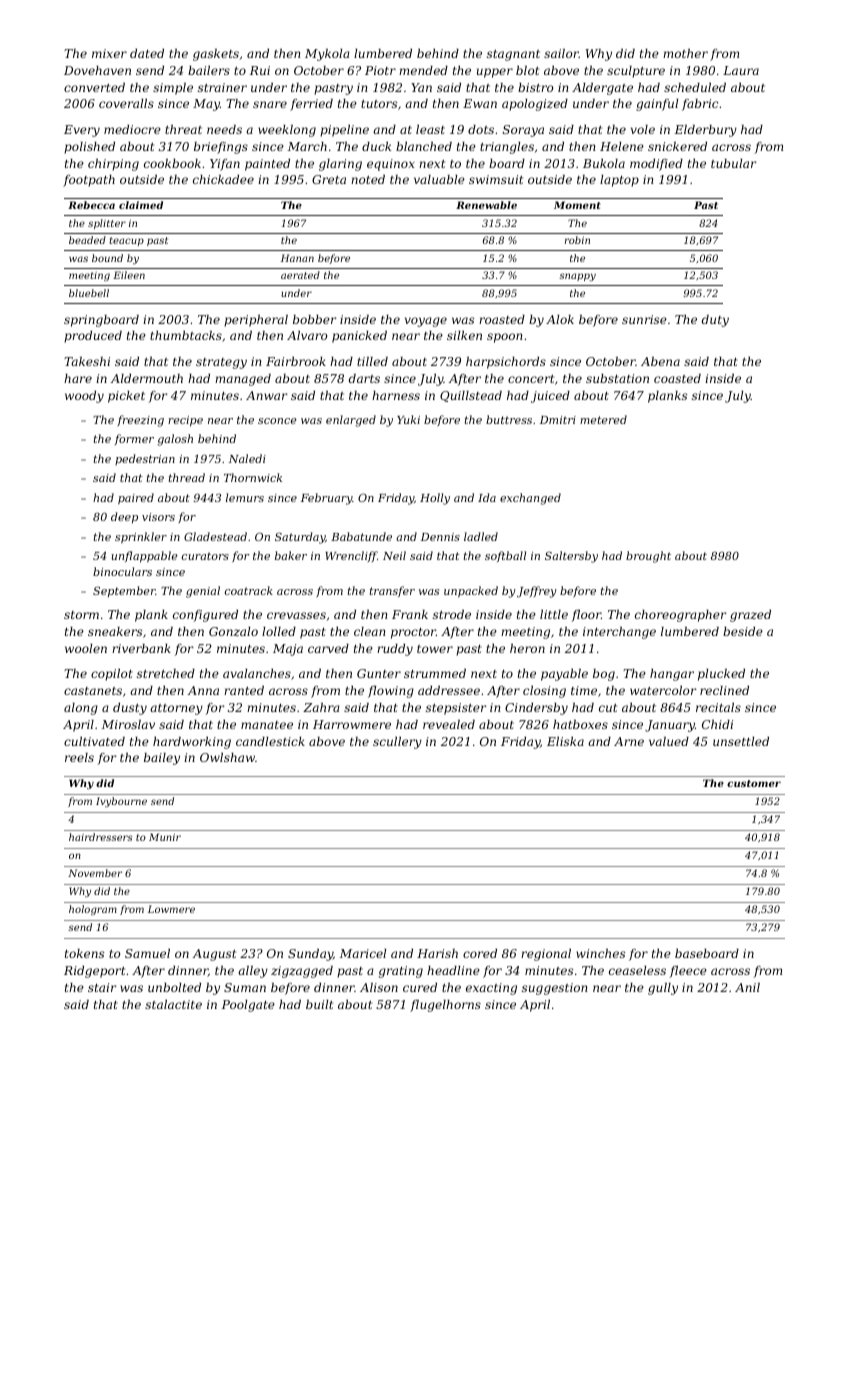 The height and width of the screenshot is (1400, 849). Describe the element at coordinates (685, 53) in the screenshot. I see `mother` at that location.
